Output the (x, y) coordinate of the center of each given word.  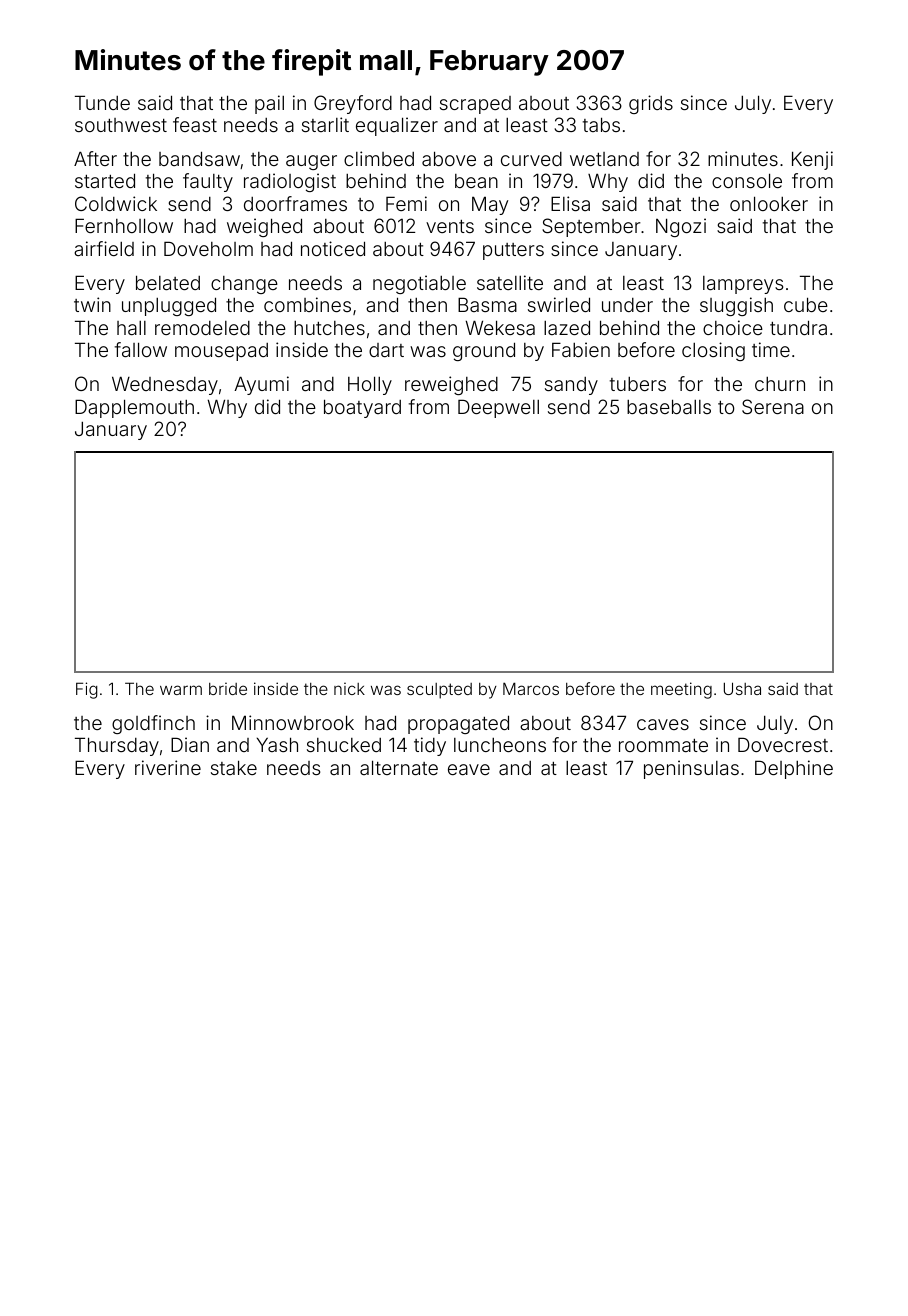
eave (469, 769)
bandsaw (199, 158)
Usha (742, 688)
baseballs (669, 406)
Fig (87, 690)
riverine (168, 767)
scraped (475, 105)
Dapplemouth (134, 408)
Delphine (794, 769)
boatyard (362, 408)
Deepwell (498, 408)
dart (386, 350)
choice (733, 327)
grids (651, 104)
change (244, 285)
